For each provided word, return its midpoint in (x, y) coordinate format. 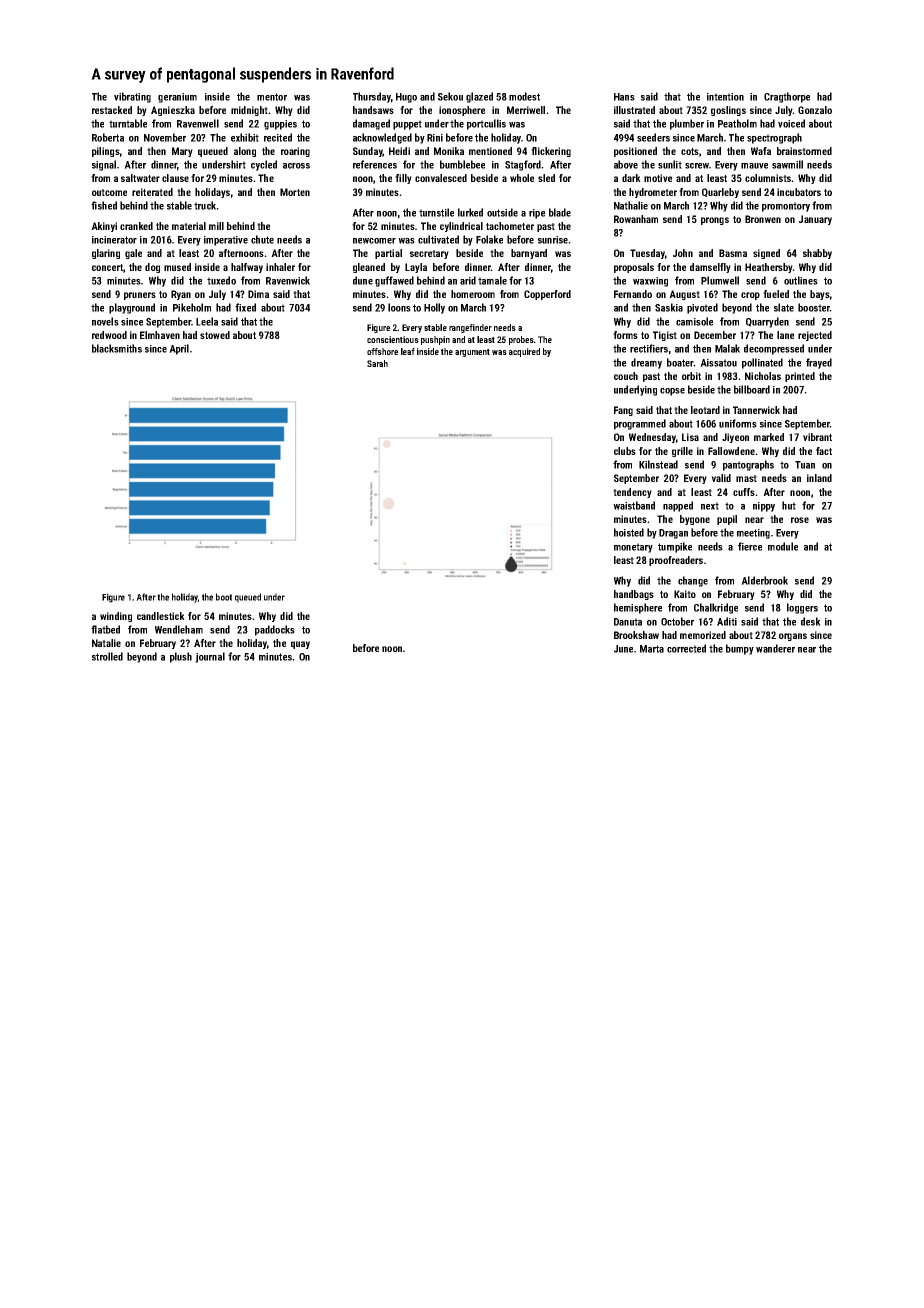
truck (205, 205)
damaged (371, 124)
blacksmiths (117, 348)
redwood (109, 335)
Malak (727, 348)
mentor (272, 97)
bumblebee (462, 164)
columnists (768, 178)
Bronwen (763, 219)
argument (472, 353)
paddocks (275, 630)
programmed (640, 424)
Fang (623, 411)
